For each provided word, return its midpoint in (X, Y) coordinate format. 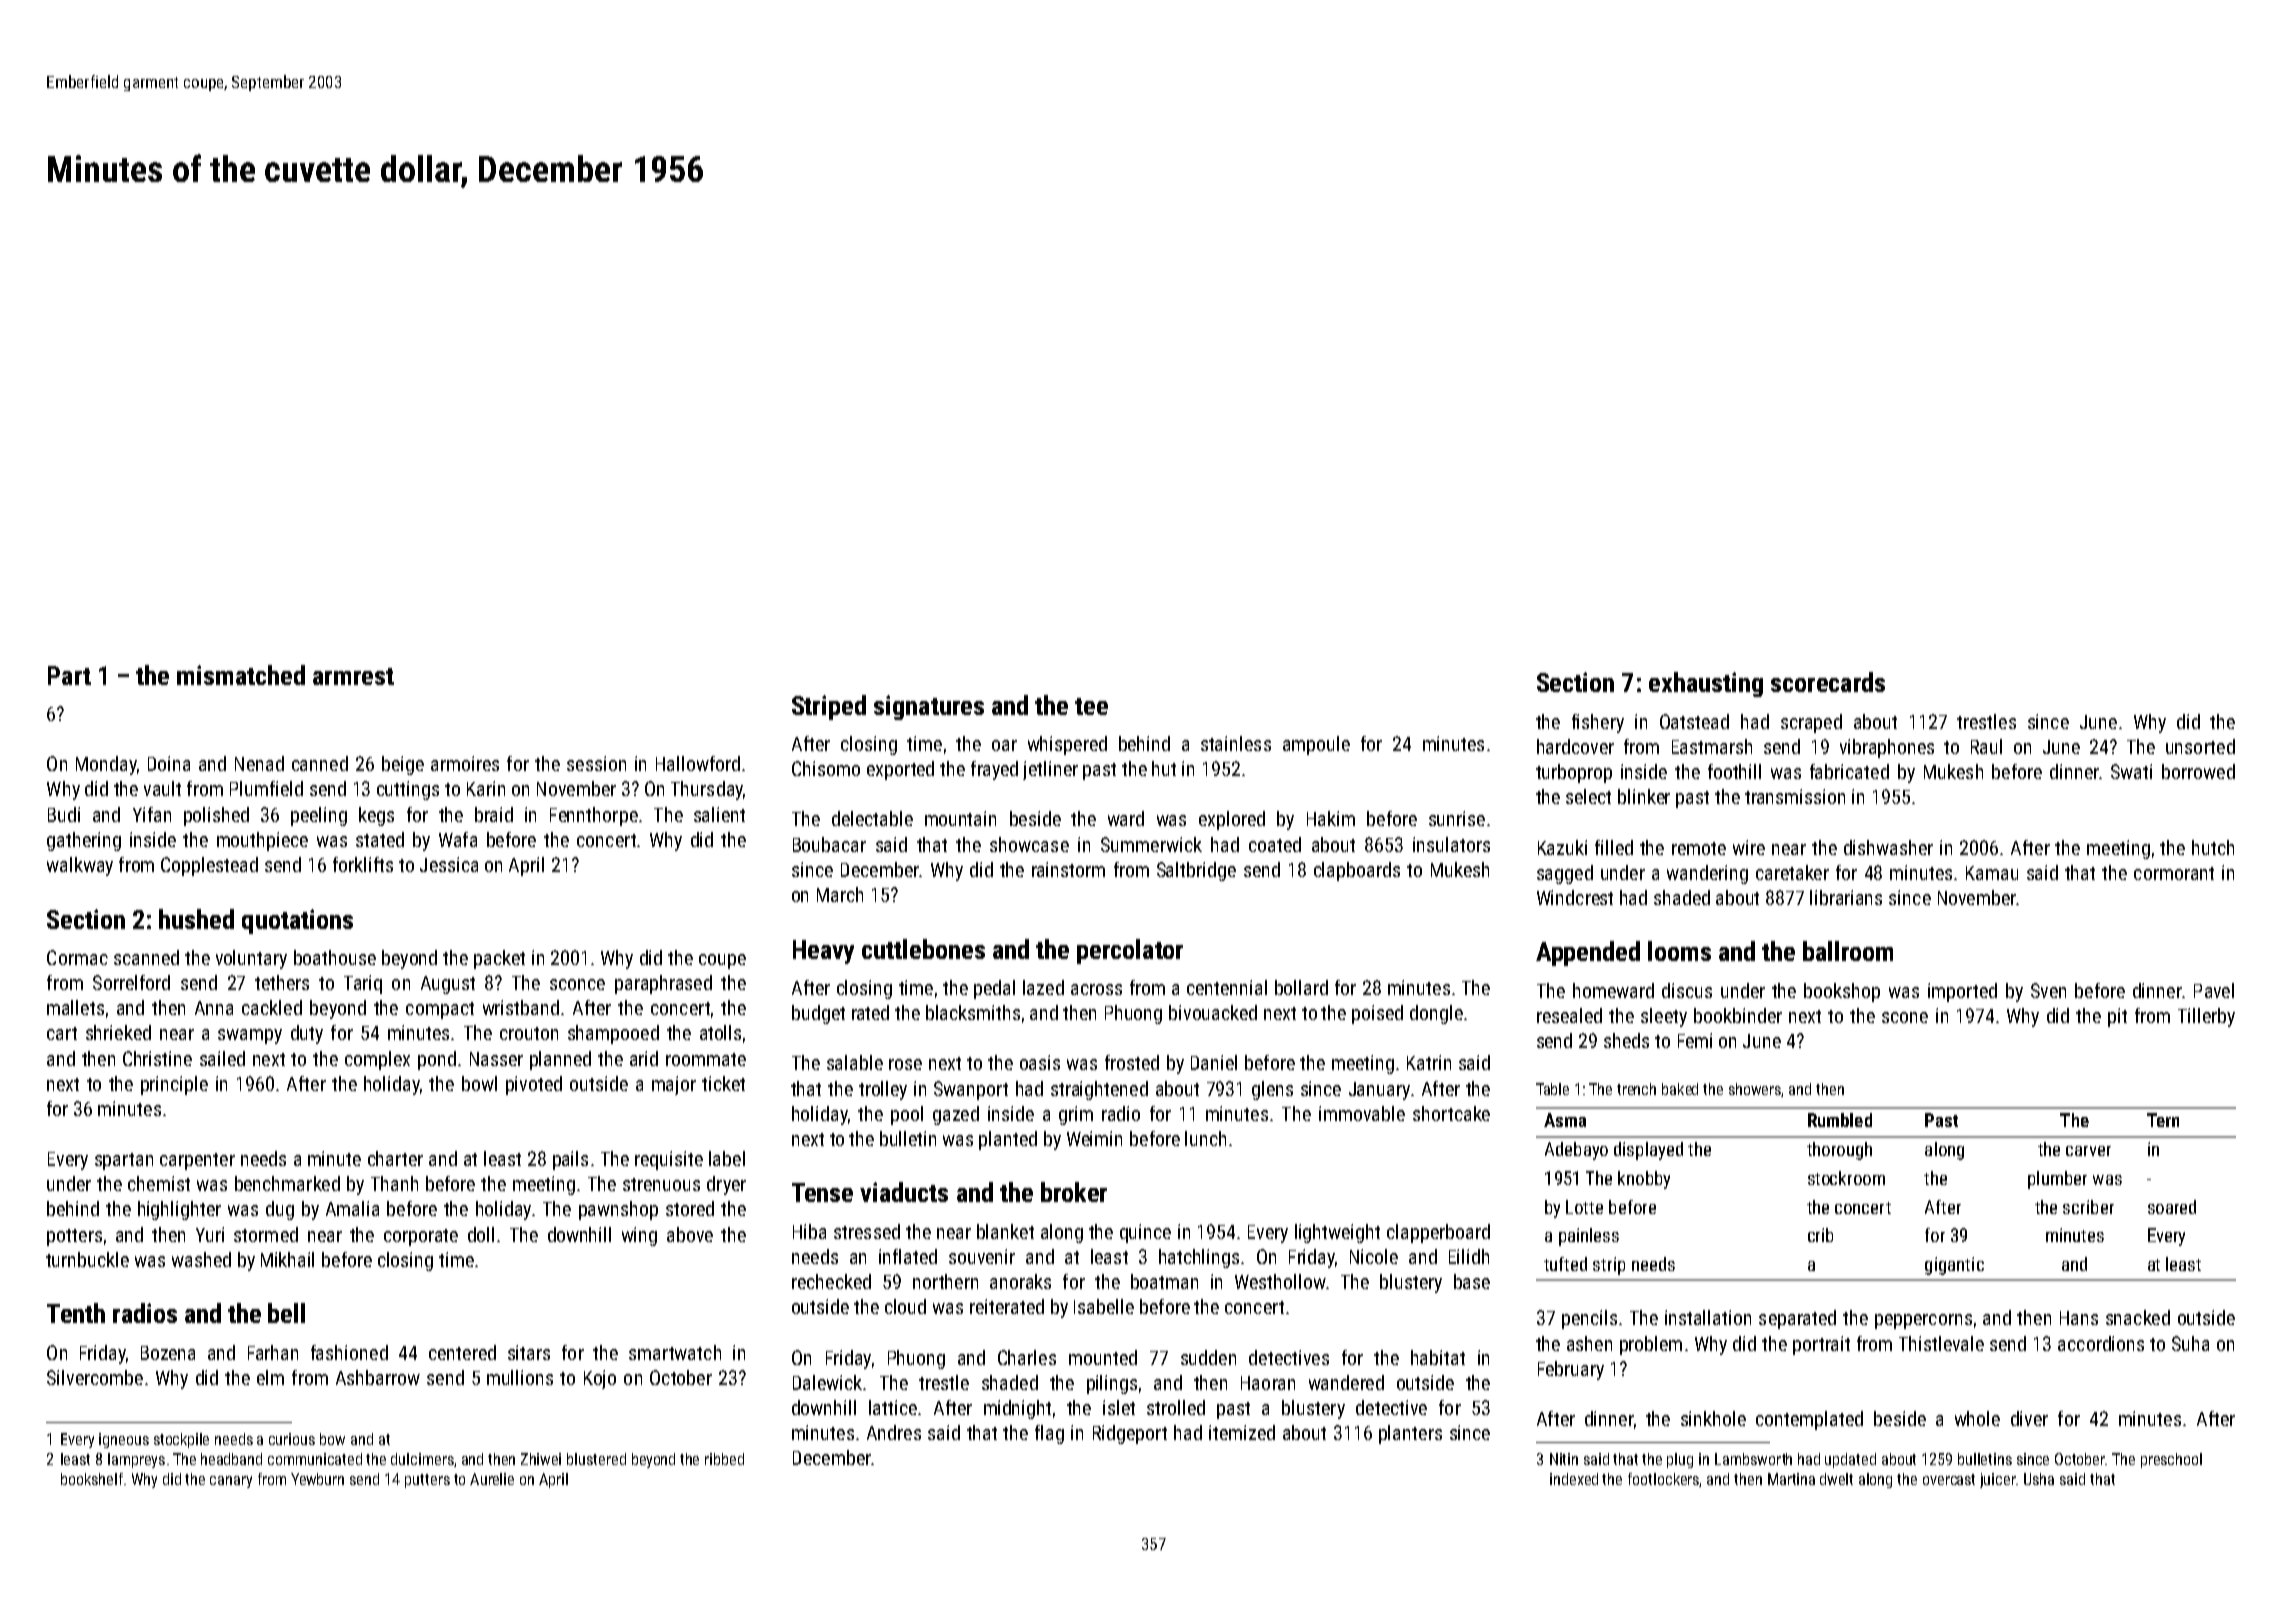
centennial (1227, 987)
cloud (905, 1306)
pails (570, 1160)
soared (2172, 1207)
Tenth (76, 1313)
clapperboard (1438, 1233)
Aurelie (492, 1479)
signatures (929, 707)
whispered (1067, 745)
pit (2117, 1017)
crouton (529, 1033)
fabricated (1849, 771)
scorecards (1828, 682)
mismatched (241, 675)
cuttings (408, 790)
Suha (2190, 1343)
